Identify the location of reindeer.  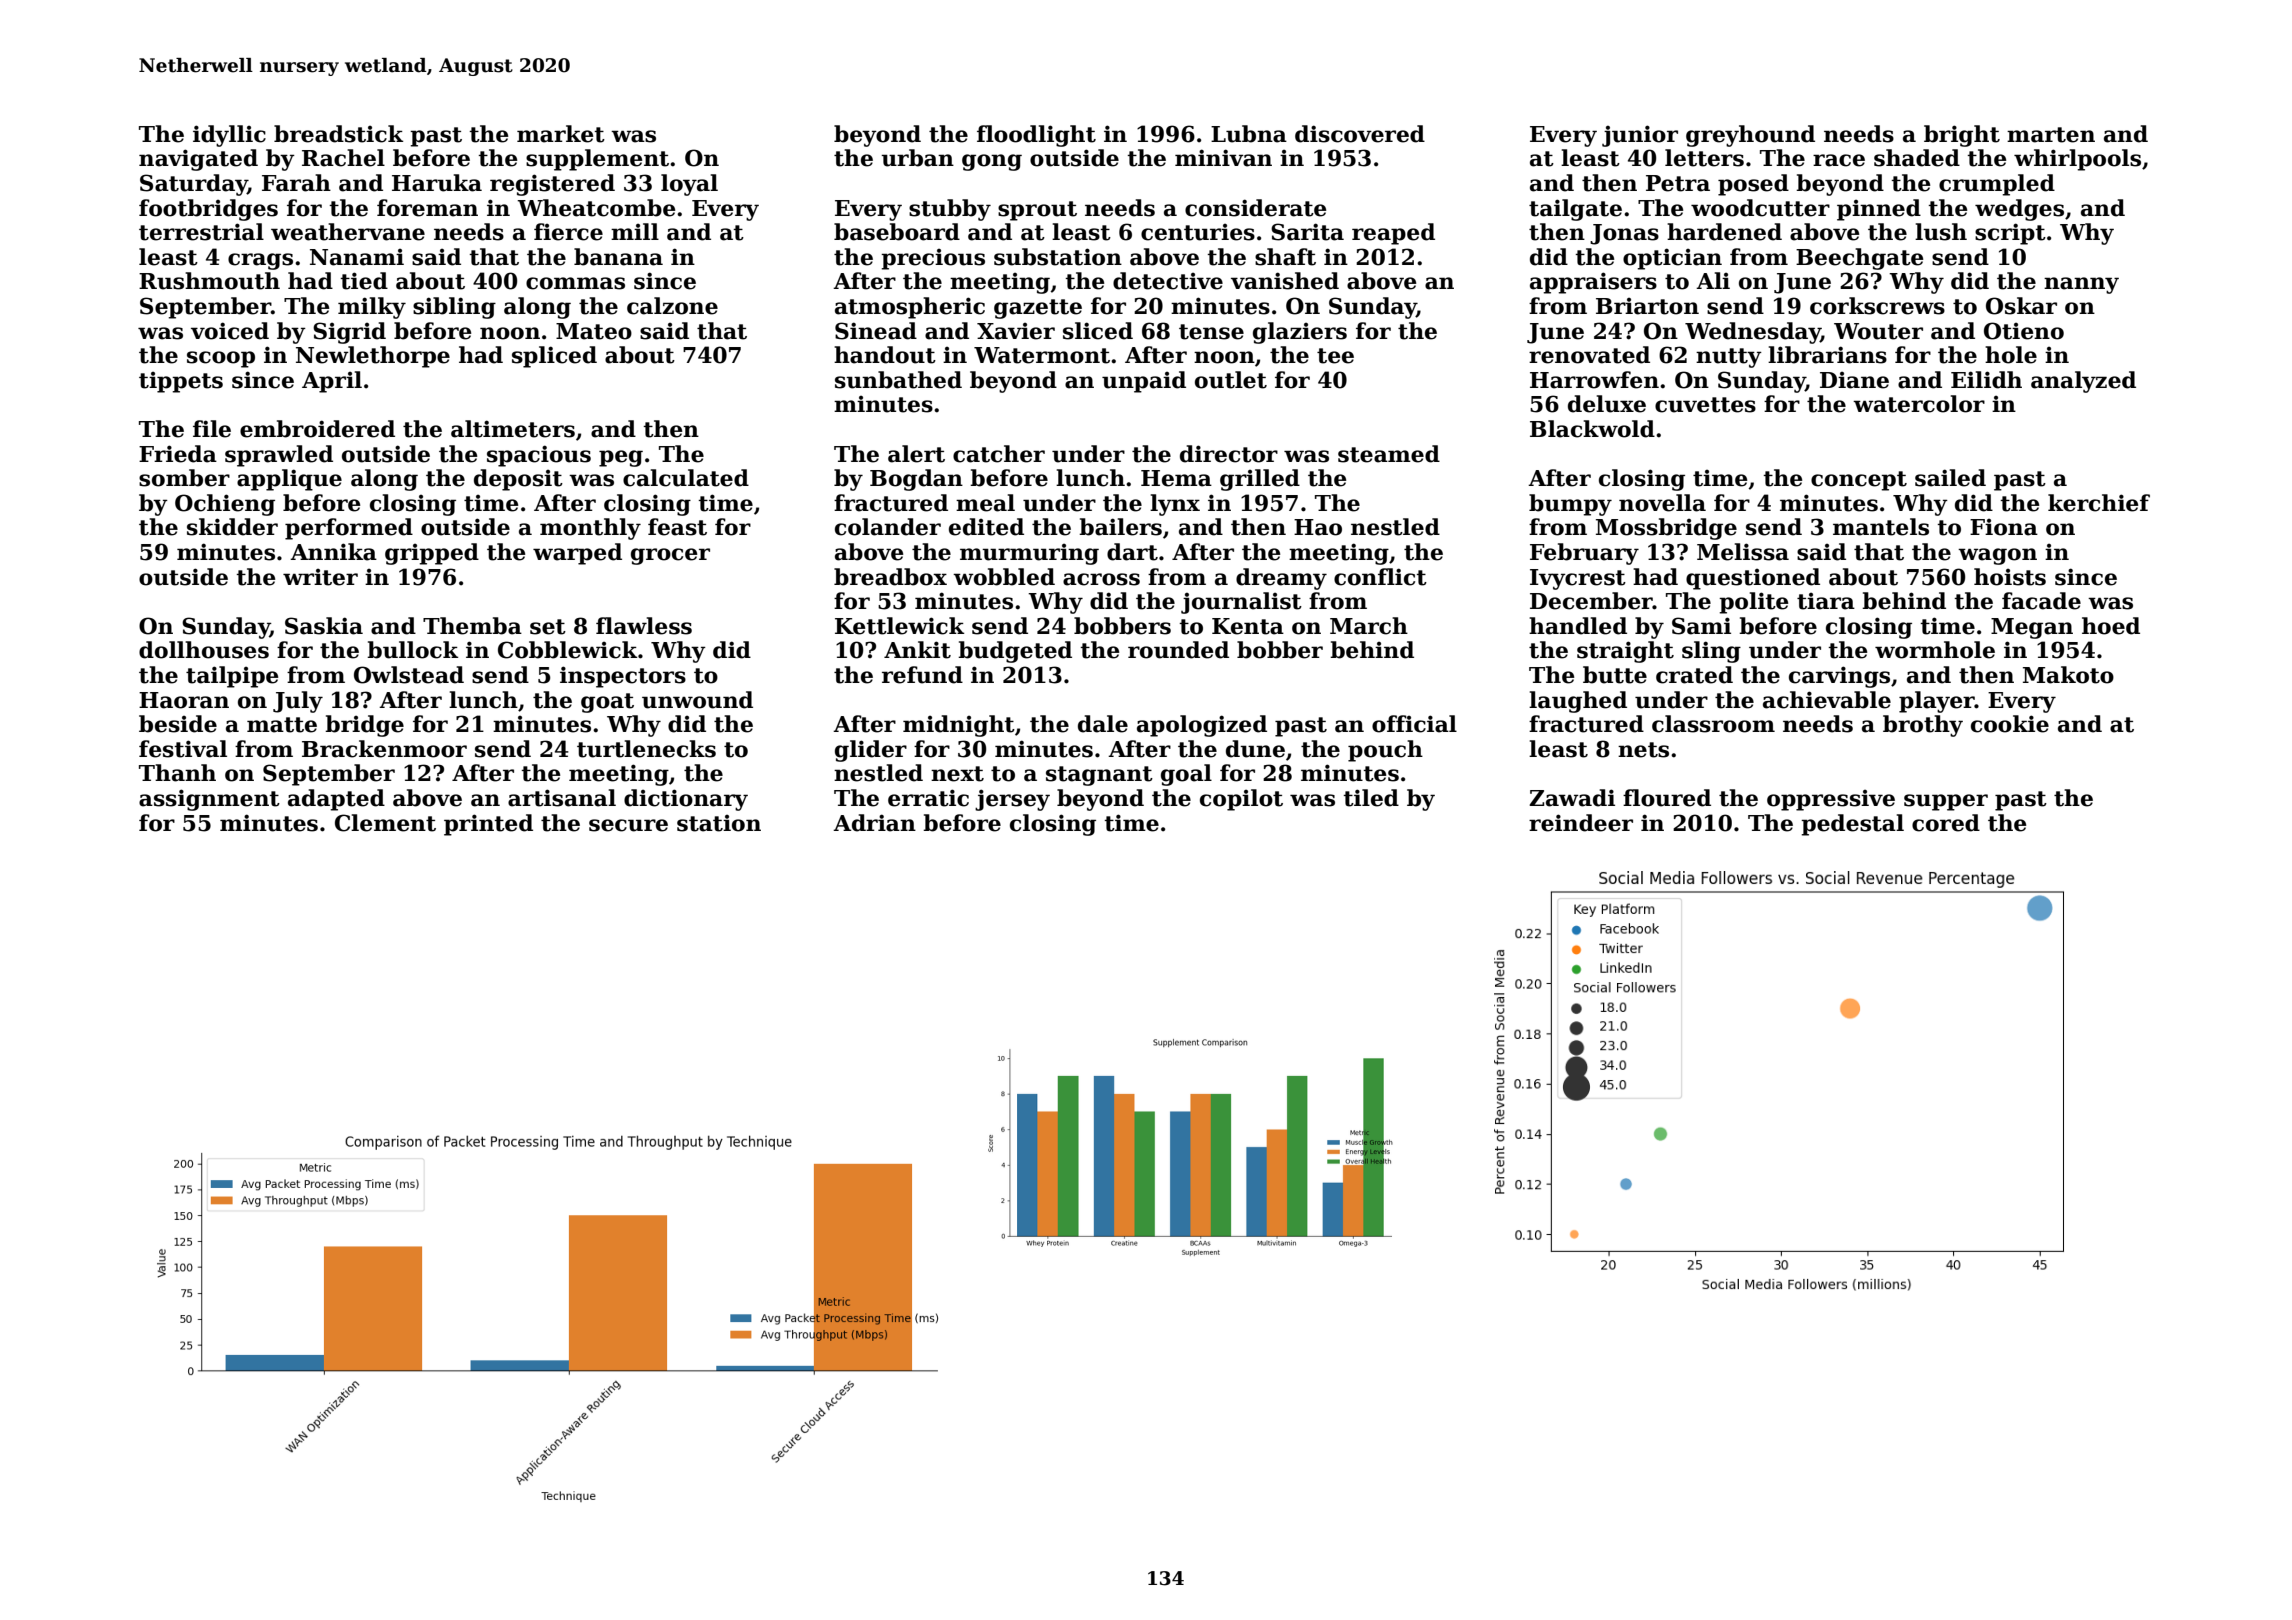
(1581, 823).
